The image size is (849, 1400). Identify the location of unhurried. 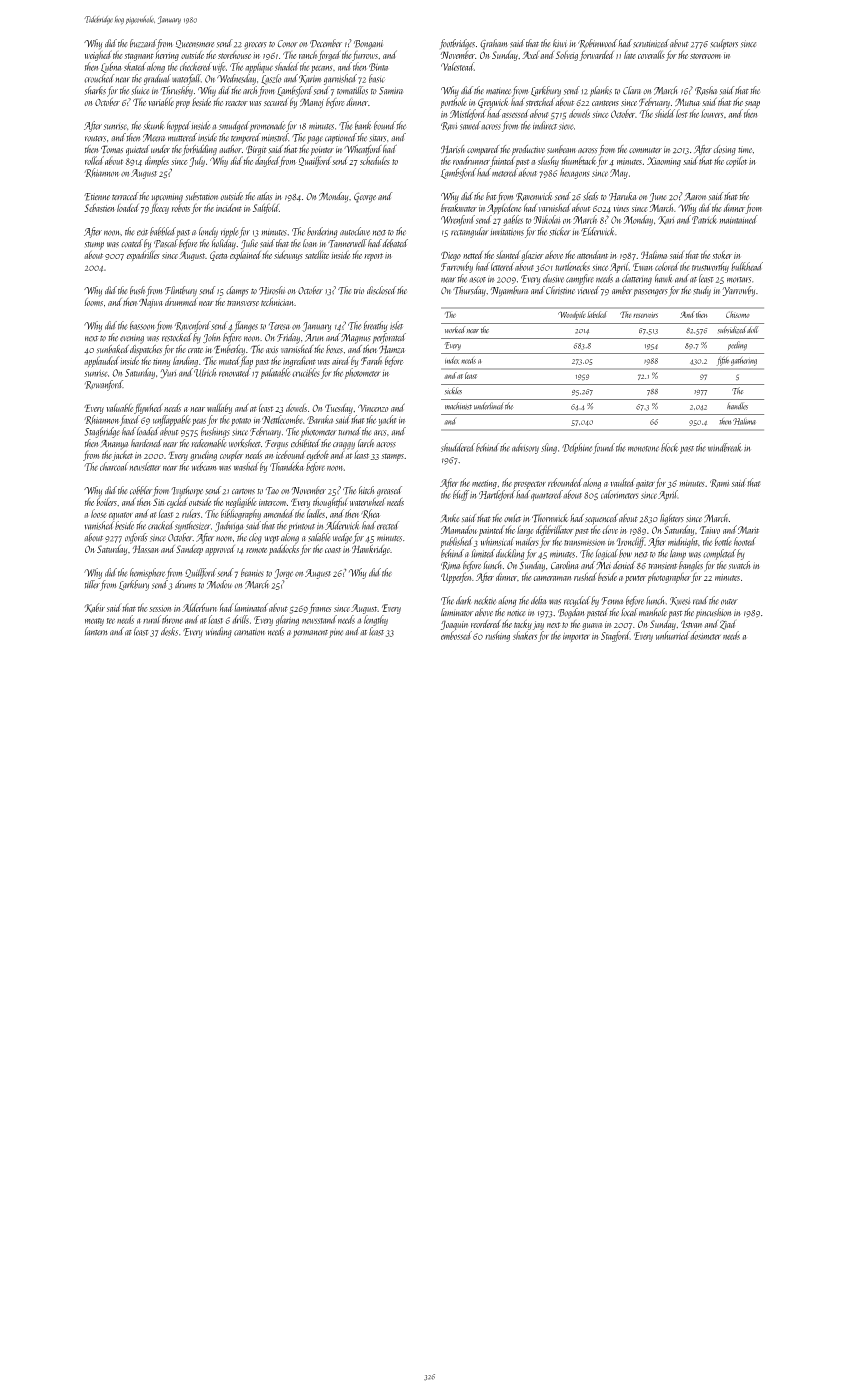
(673, 635).
